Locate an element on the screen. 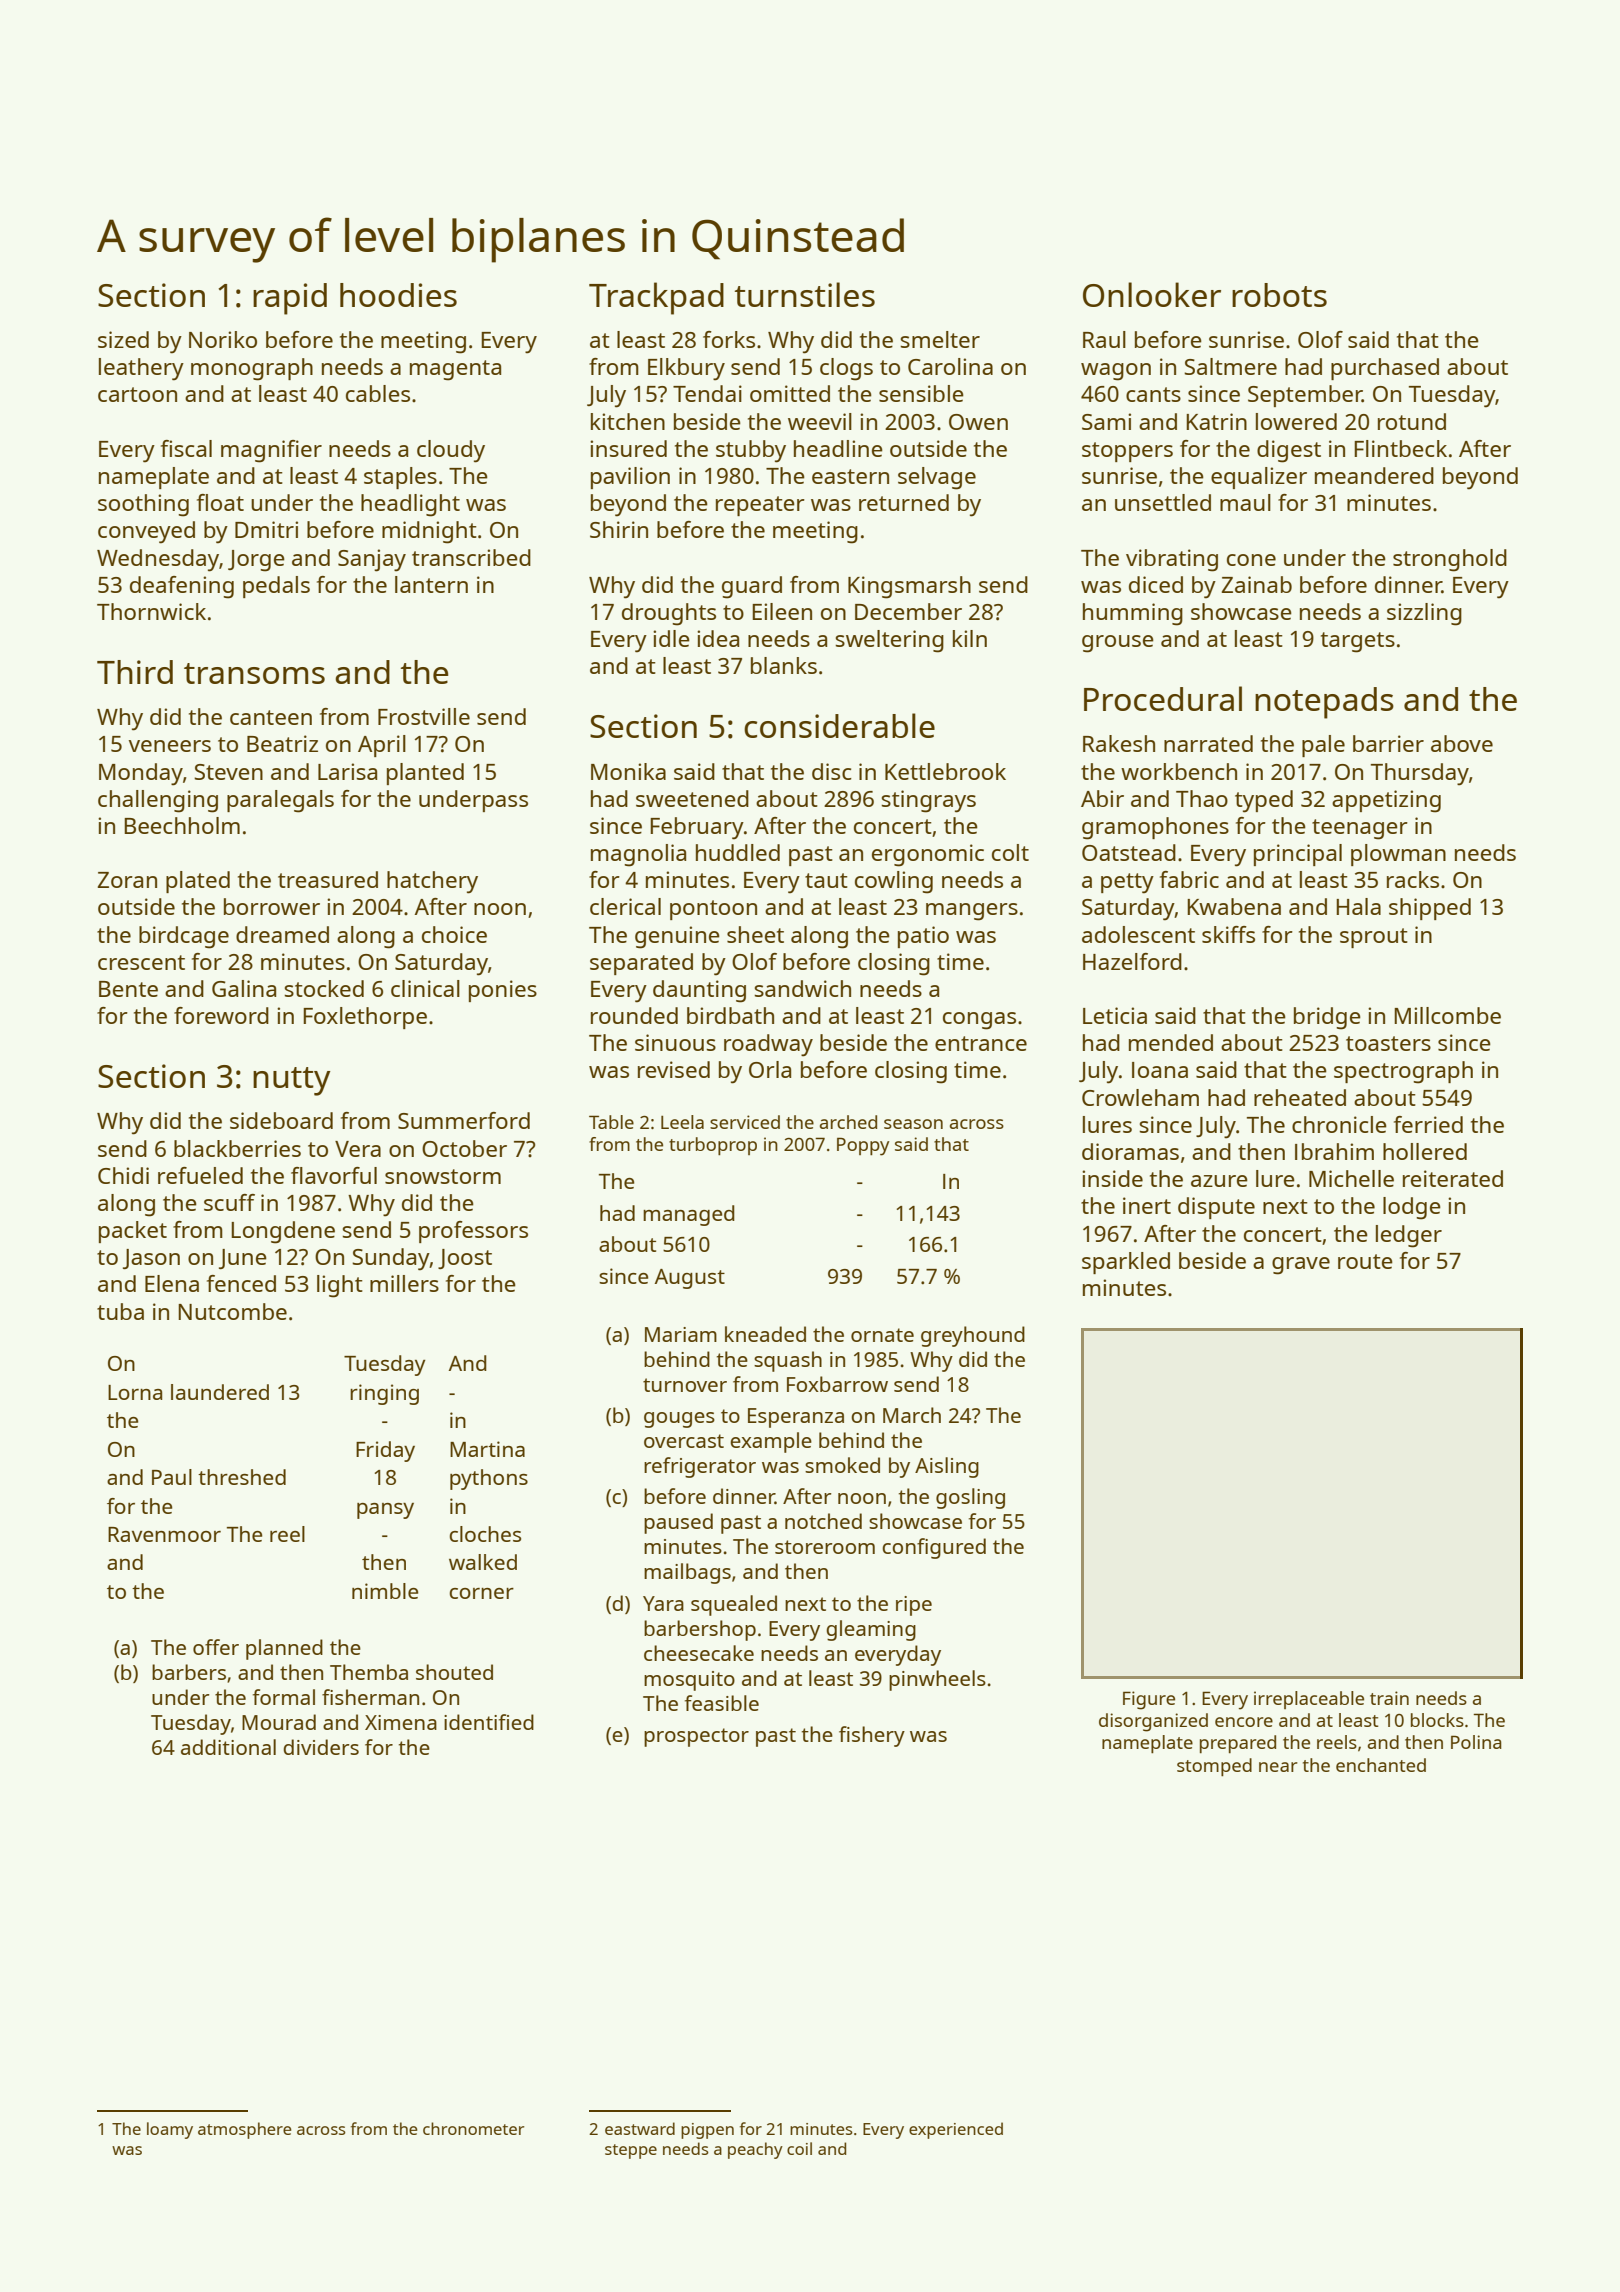 This screenshot has width=1620, height=2292. identified is located at coordinates (489, 1722).
